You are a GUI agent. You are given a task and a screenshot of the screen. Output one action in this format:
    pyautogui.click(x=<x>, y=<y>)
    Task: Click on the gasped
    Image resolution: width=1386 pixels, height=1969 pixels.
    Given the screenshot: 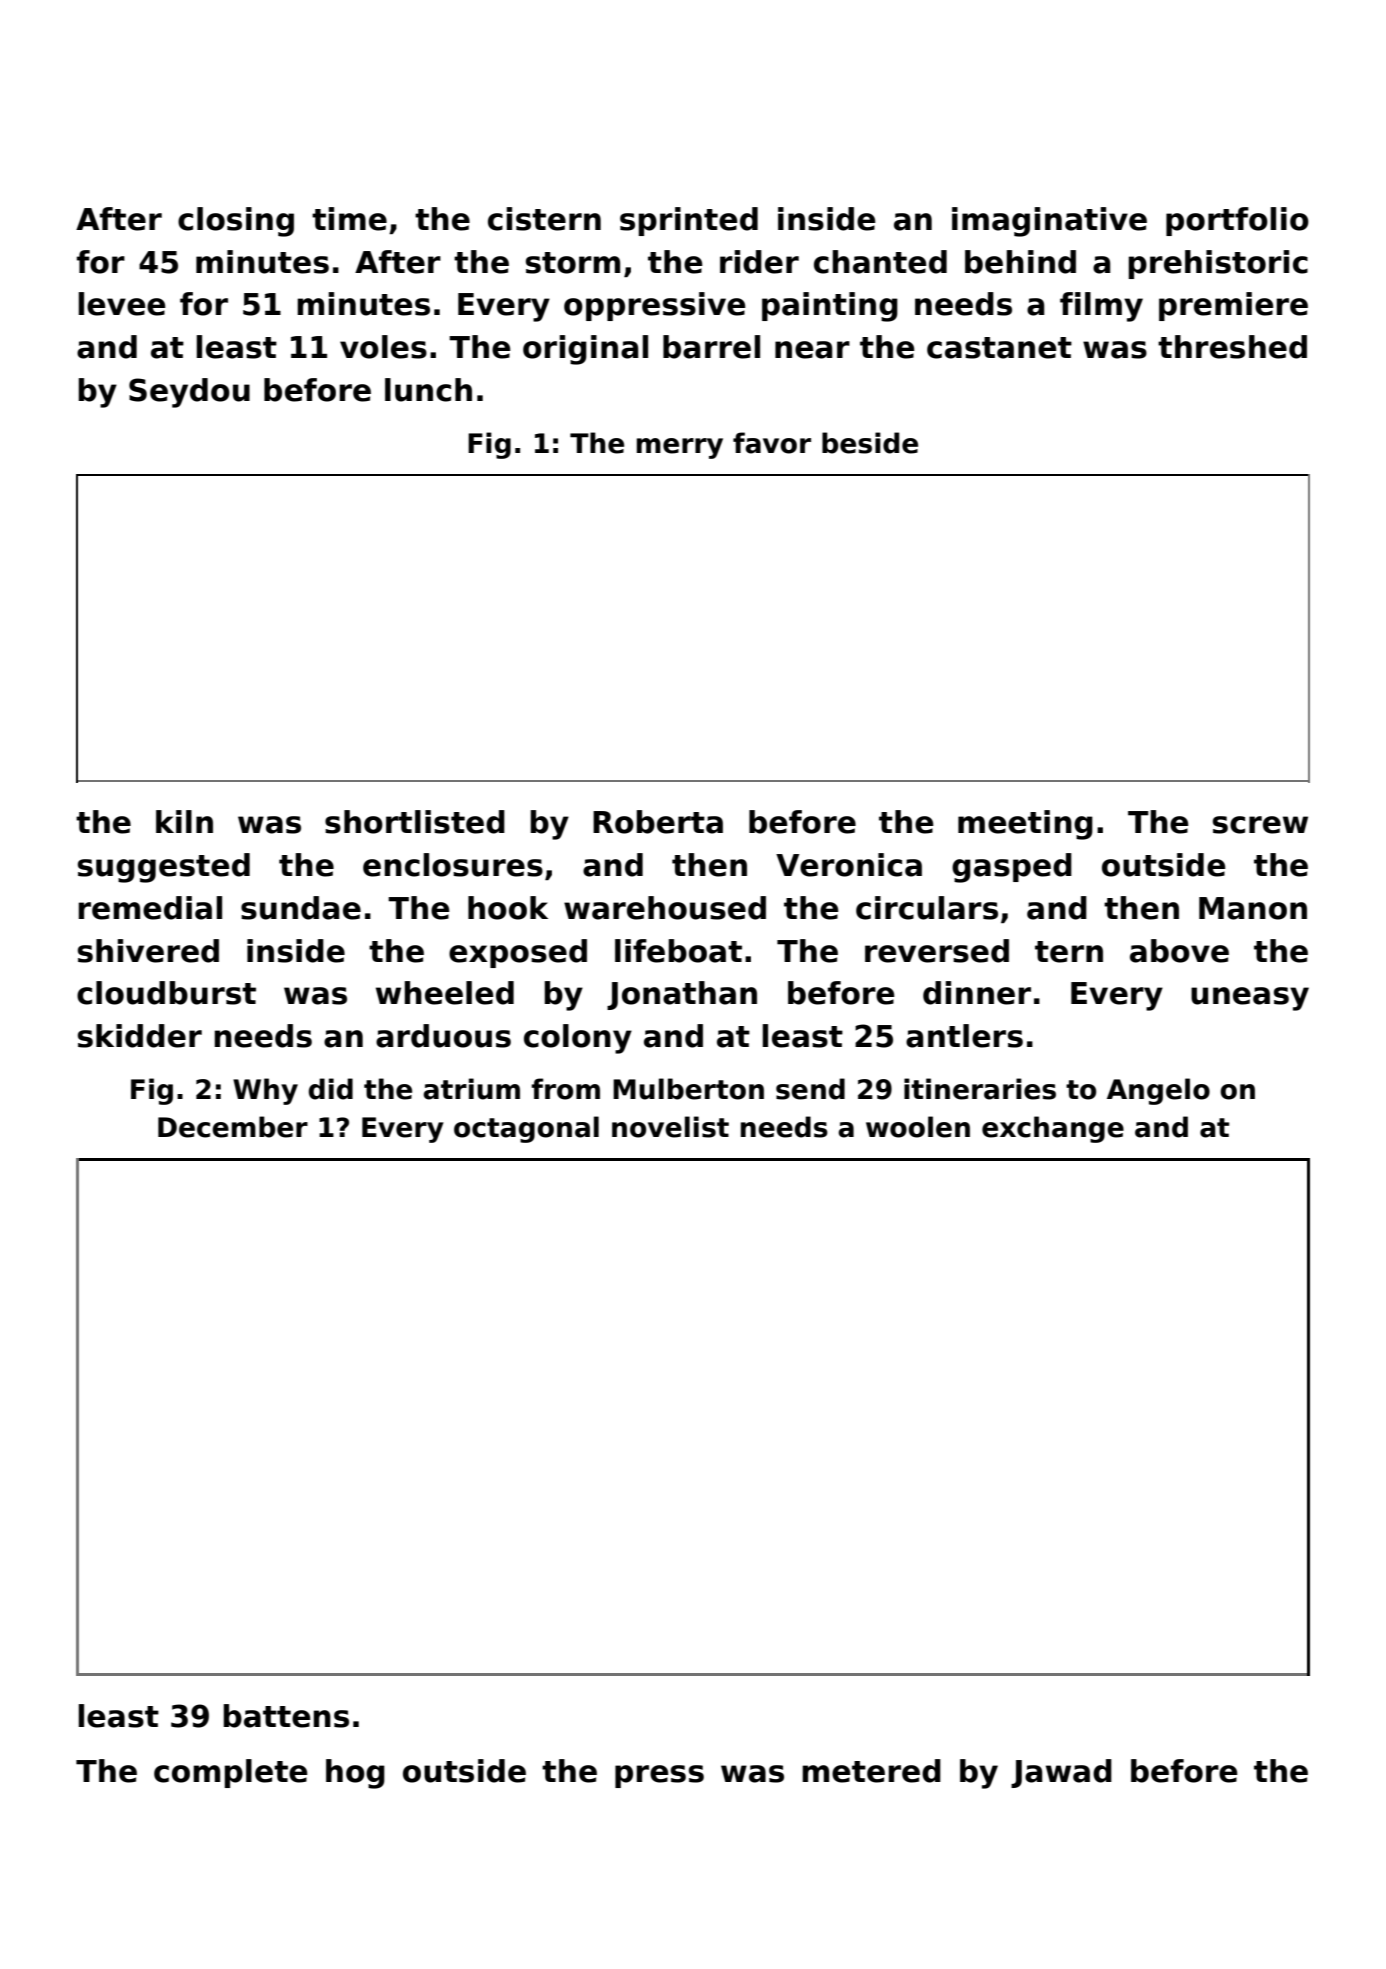 What is the action you would take?
    pyautogui.click(x=1012, y=868)
